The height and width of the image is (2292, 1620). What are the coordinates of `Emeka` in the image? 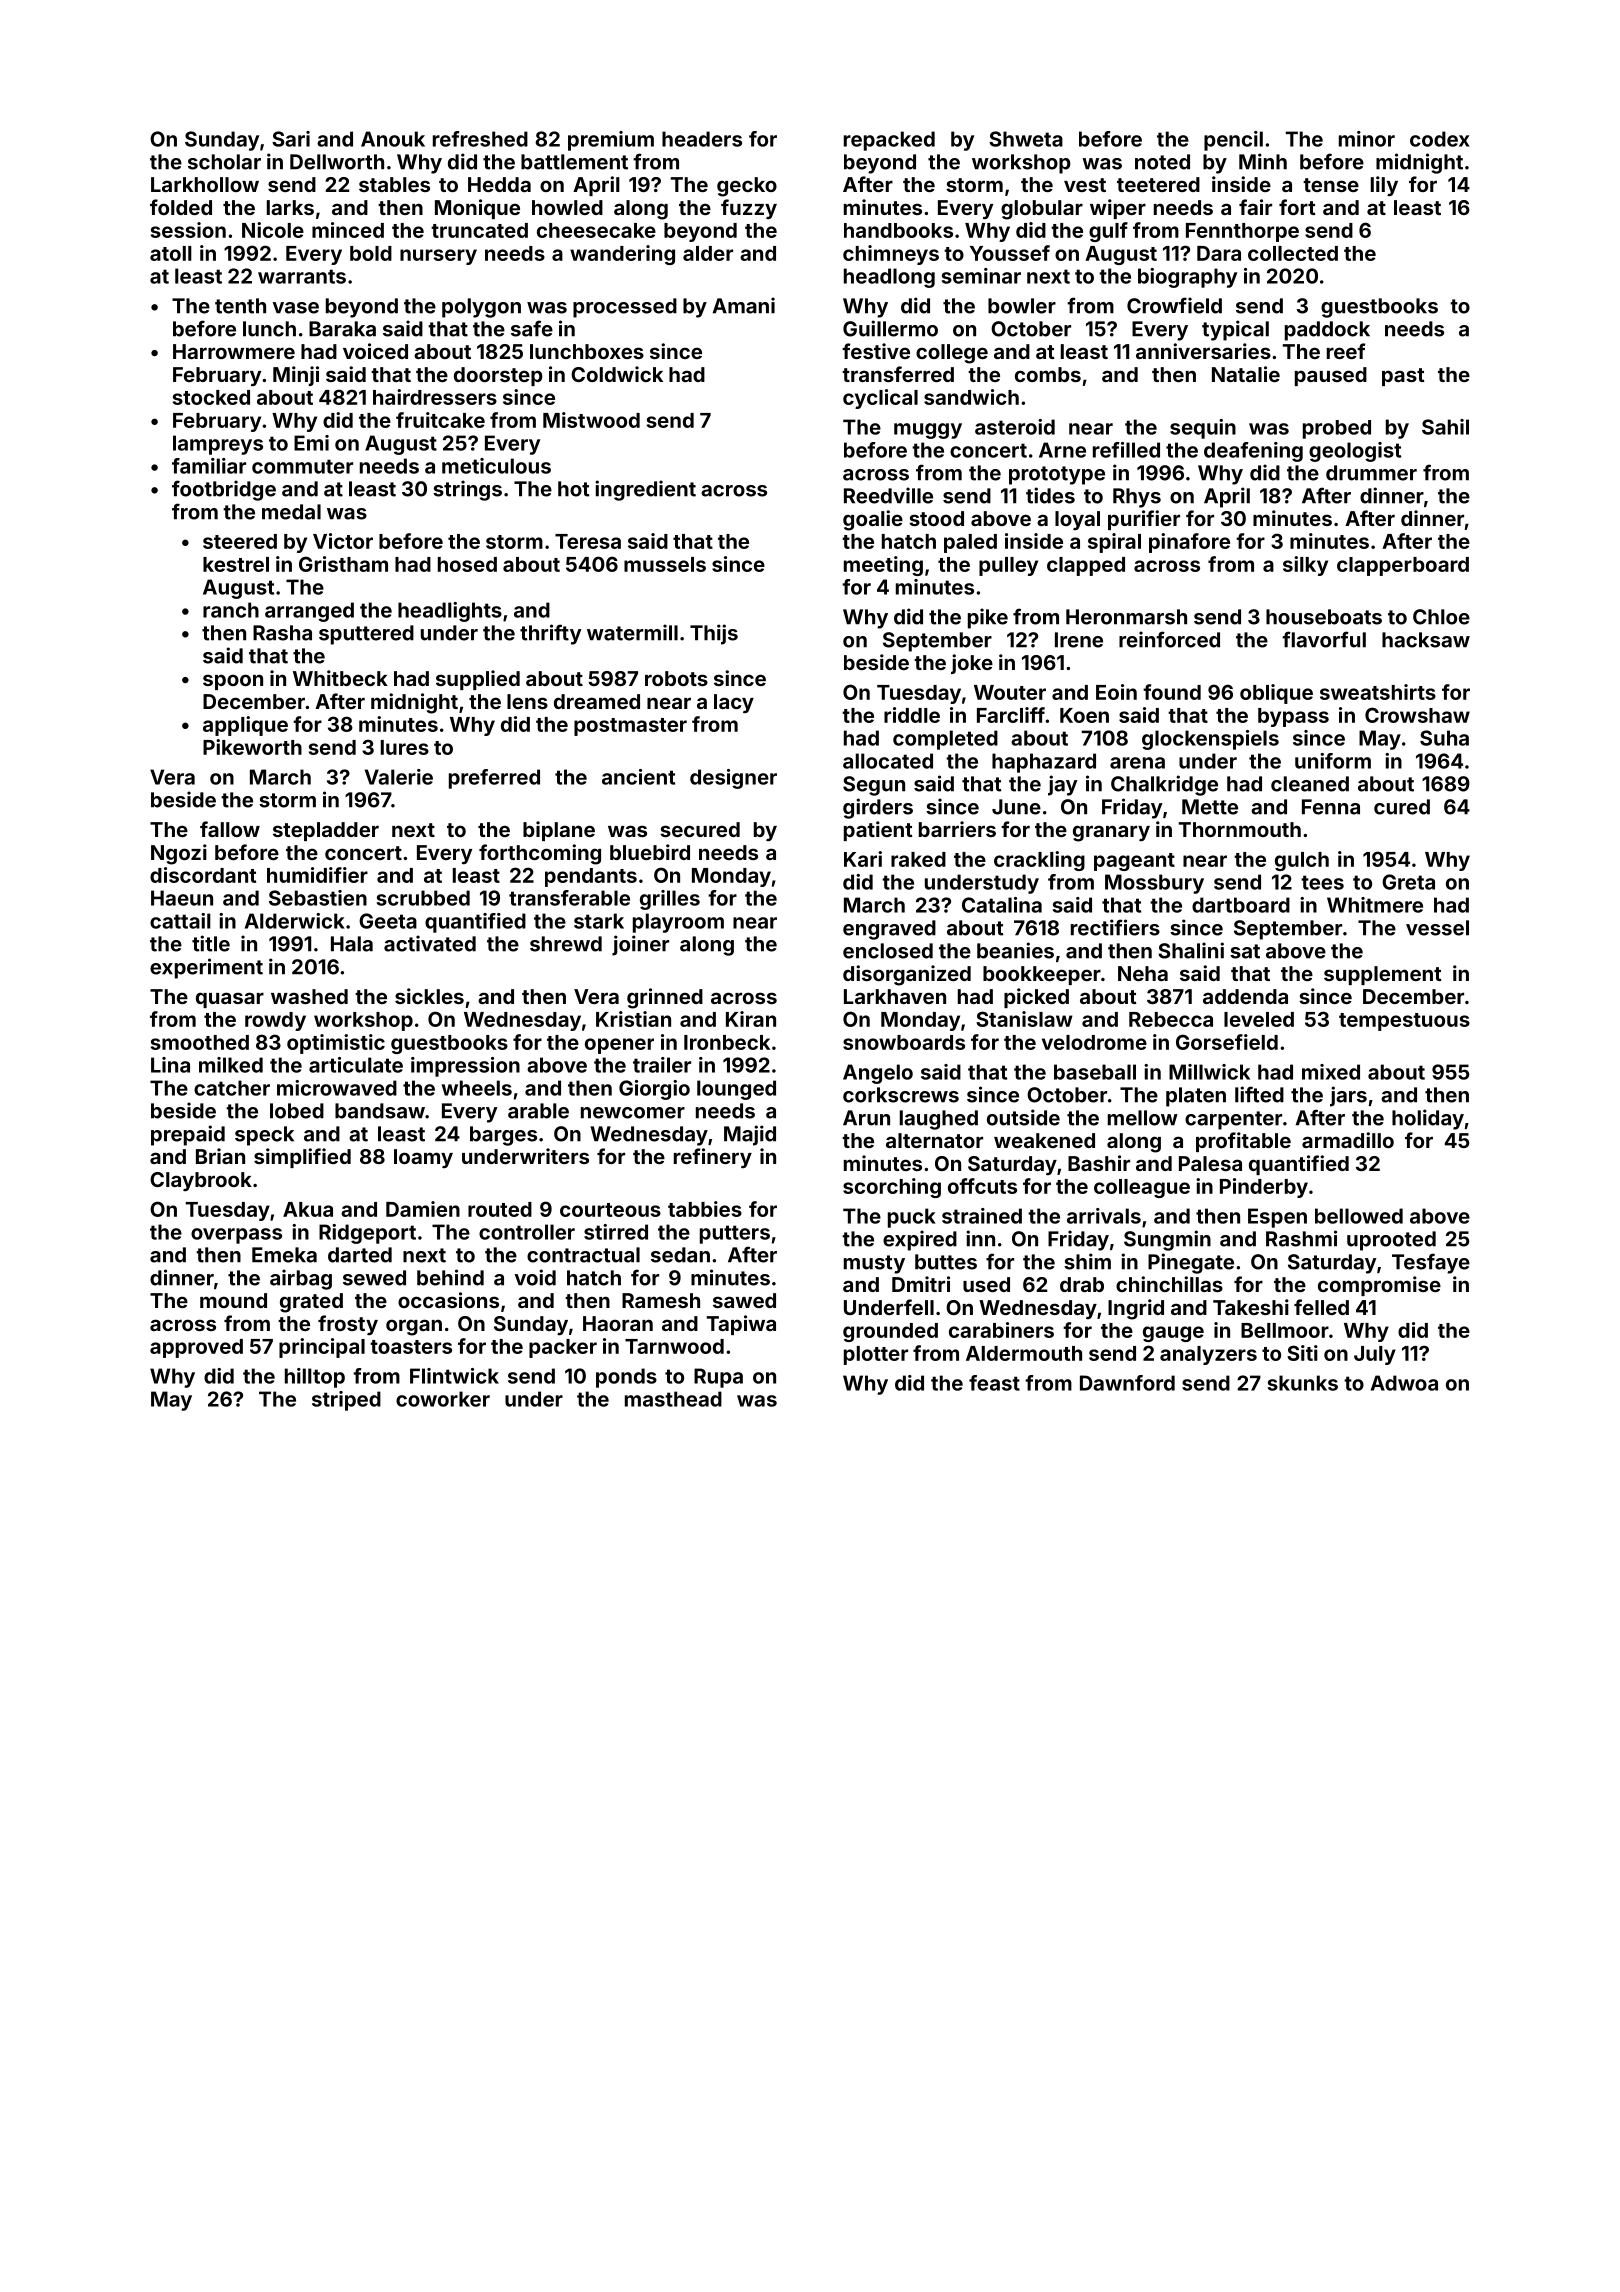 It's located at (284, 1255).
